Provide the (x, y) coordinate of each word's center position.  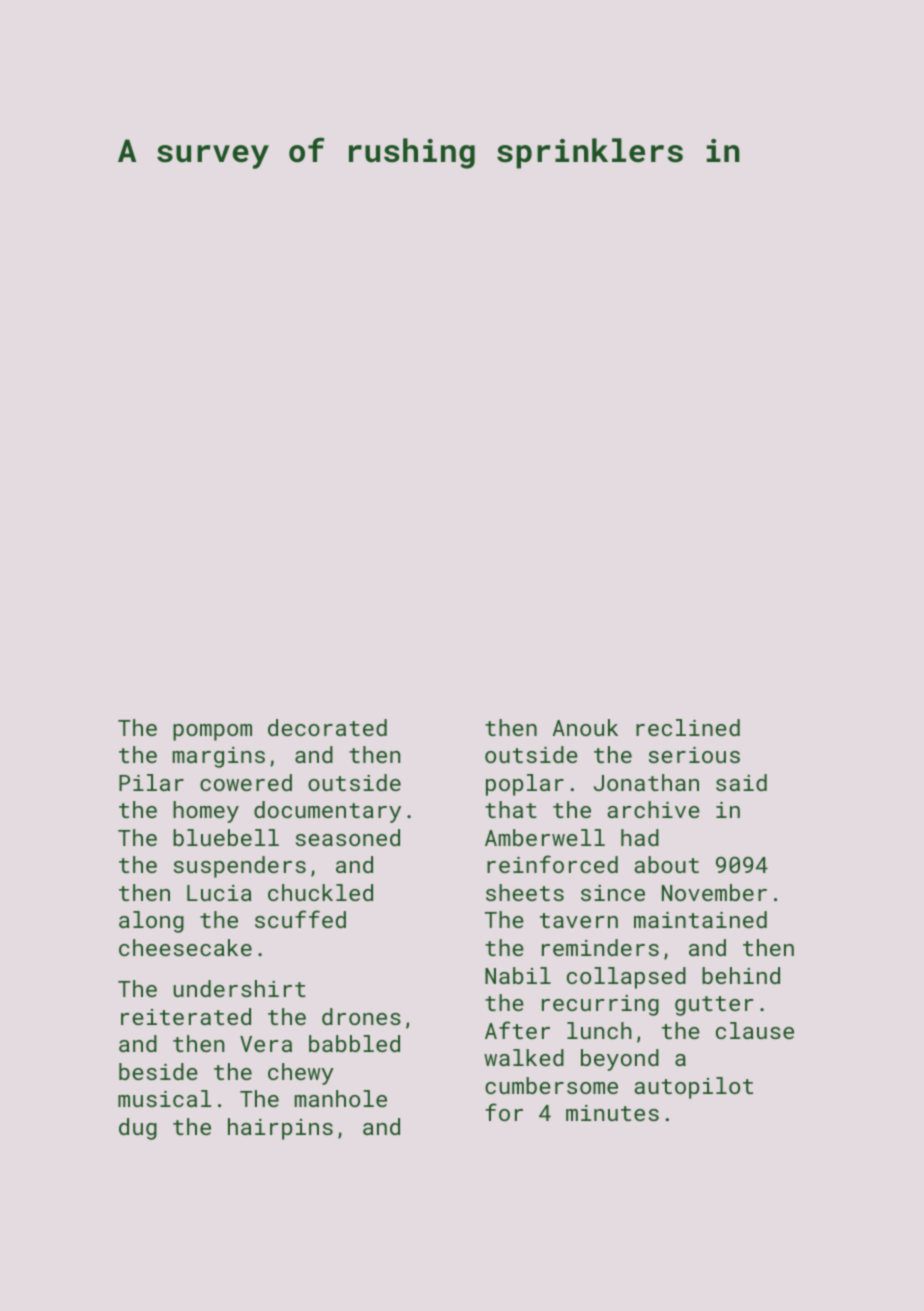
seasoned (348, 837)
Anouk (585, 727)
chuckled (320, 892)
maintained (700, 919)
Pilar (151, 782)
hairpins (280, 1129)
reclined (688, 727)
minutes (612, 1113)
